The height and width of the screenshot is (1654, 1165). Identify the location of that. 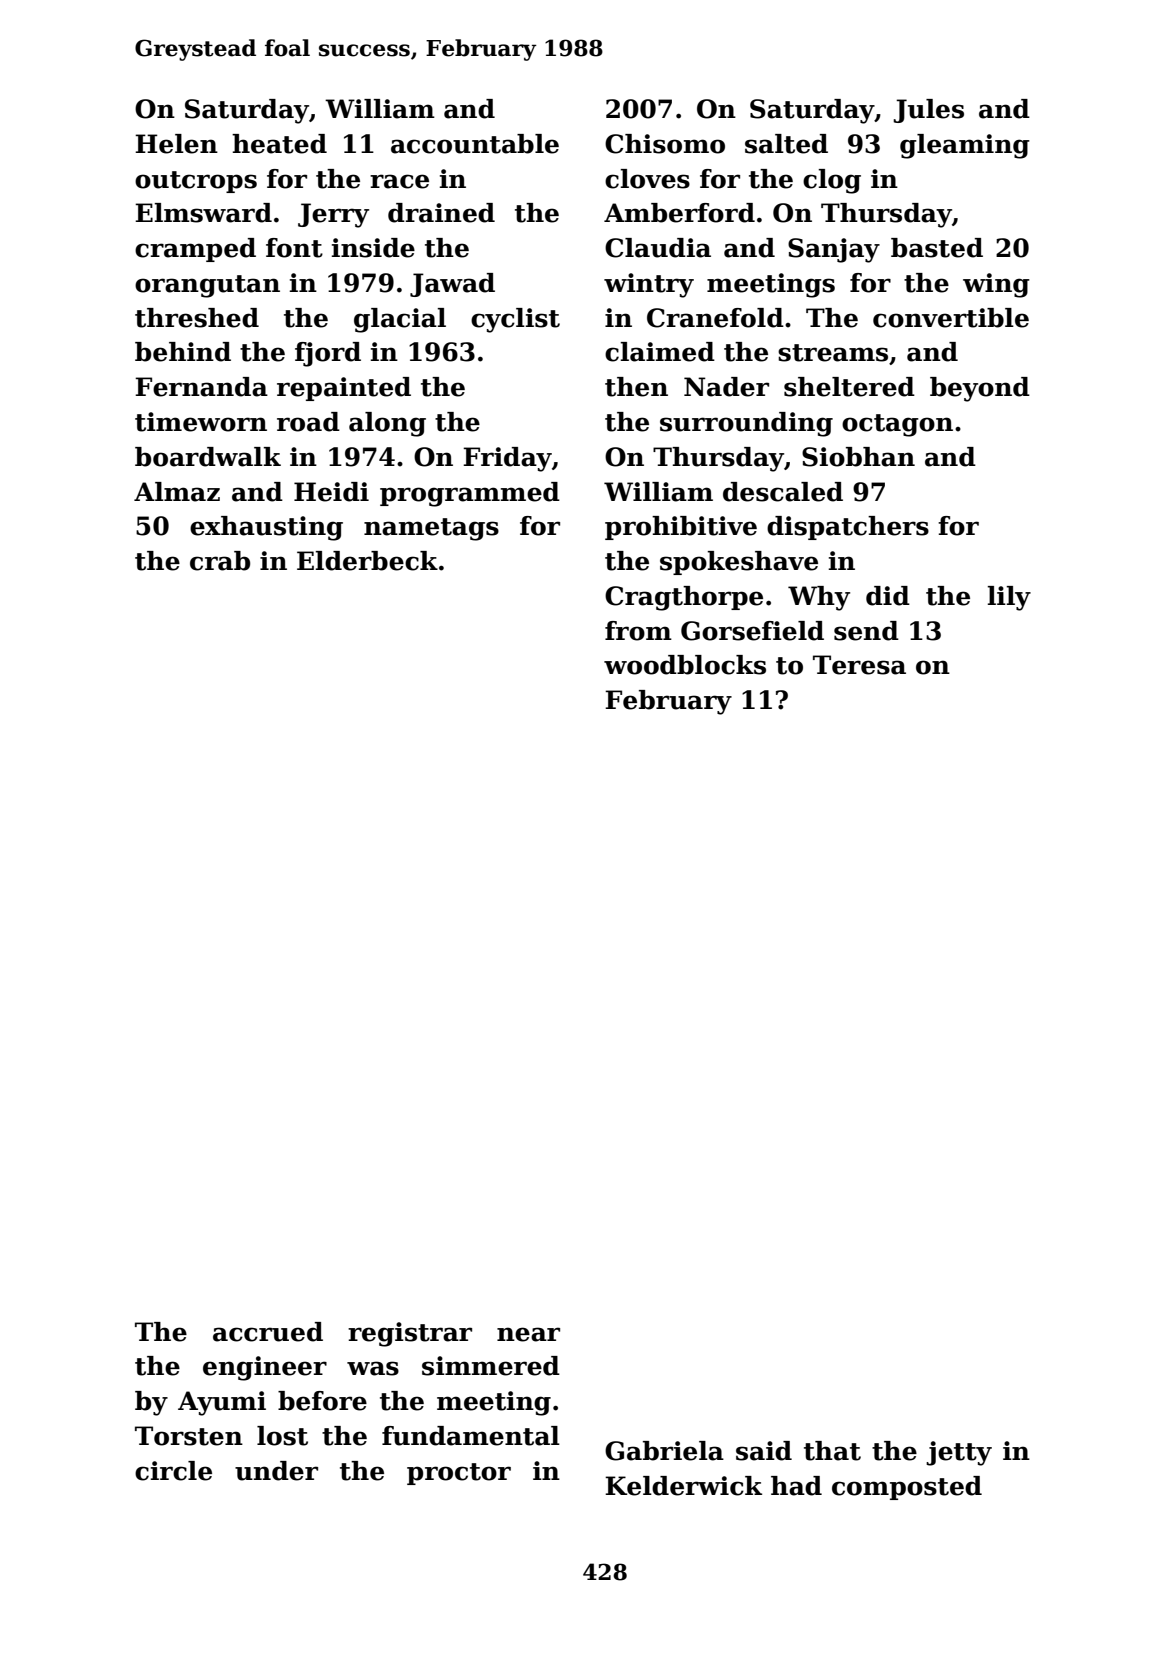
(832, 1451).
